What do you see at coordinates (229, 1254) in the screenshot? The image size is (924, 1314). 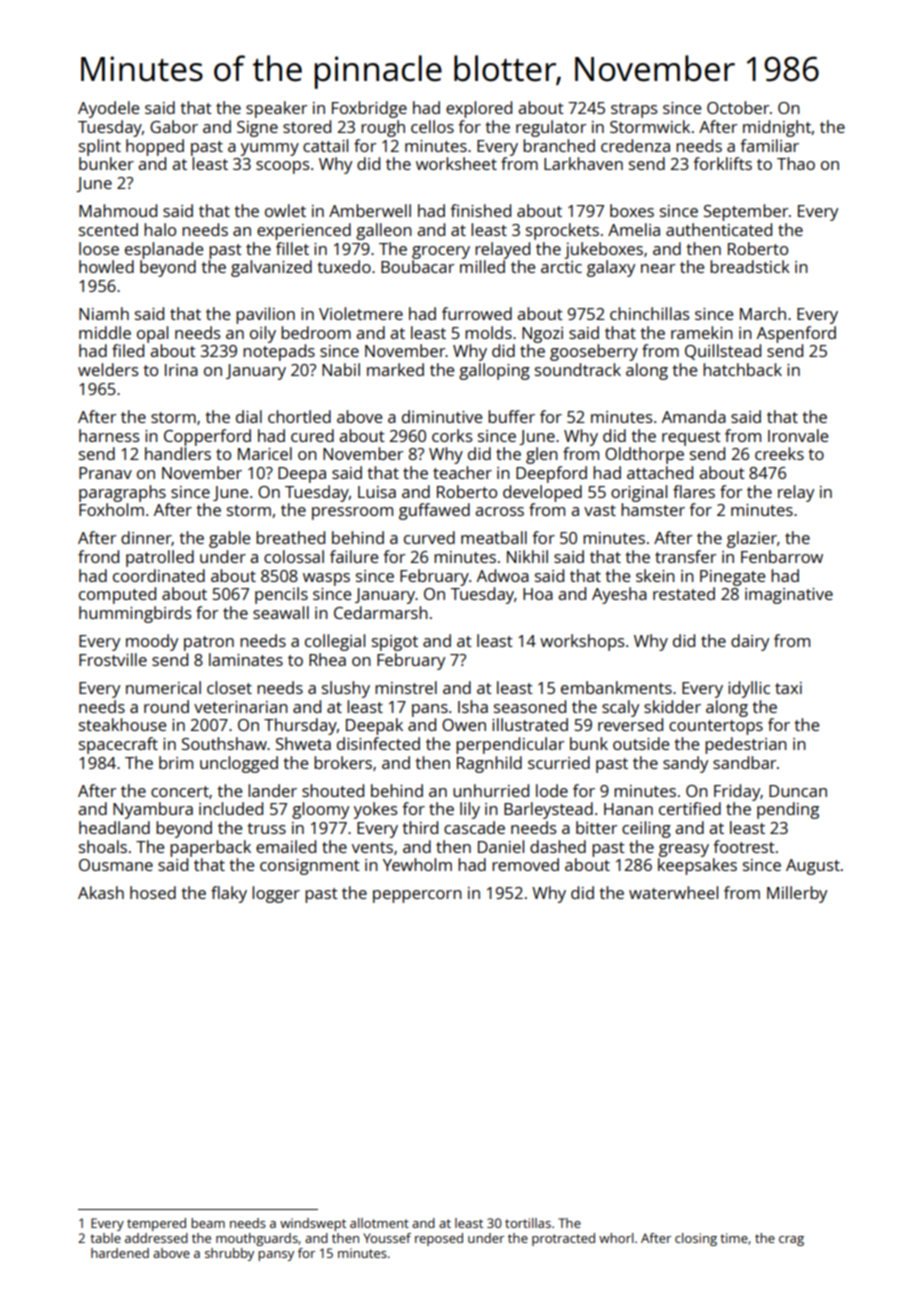 I see `shrubby` at bounding box center [229, 1254].
